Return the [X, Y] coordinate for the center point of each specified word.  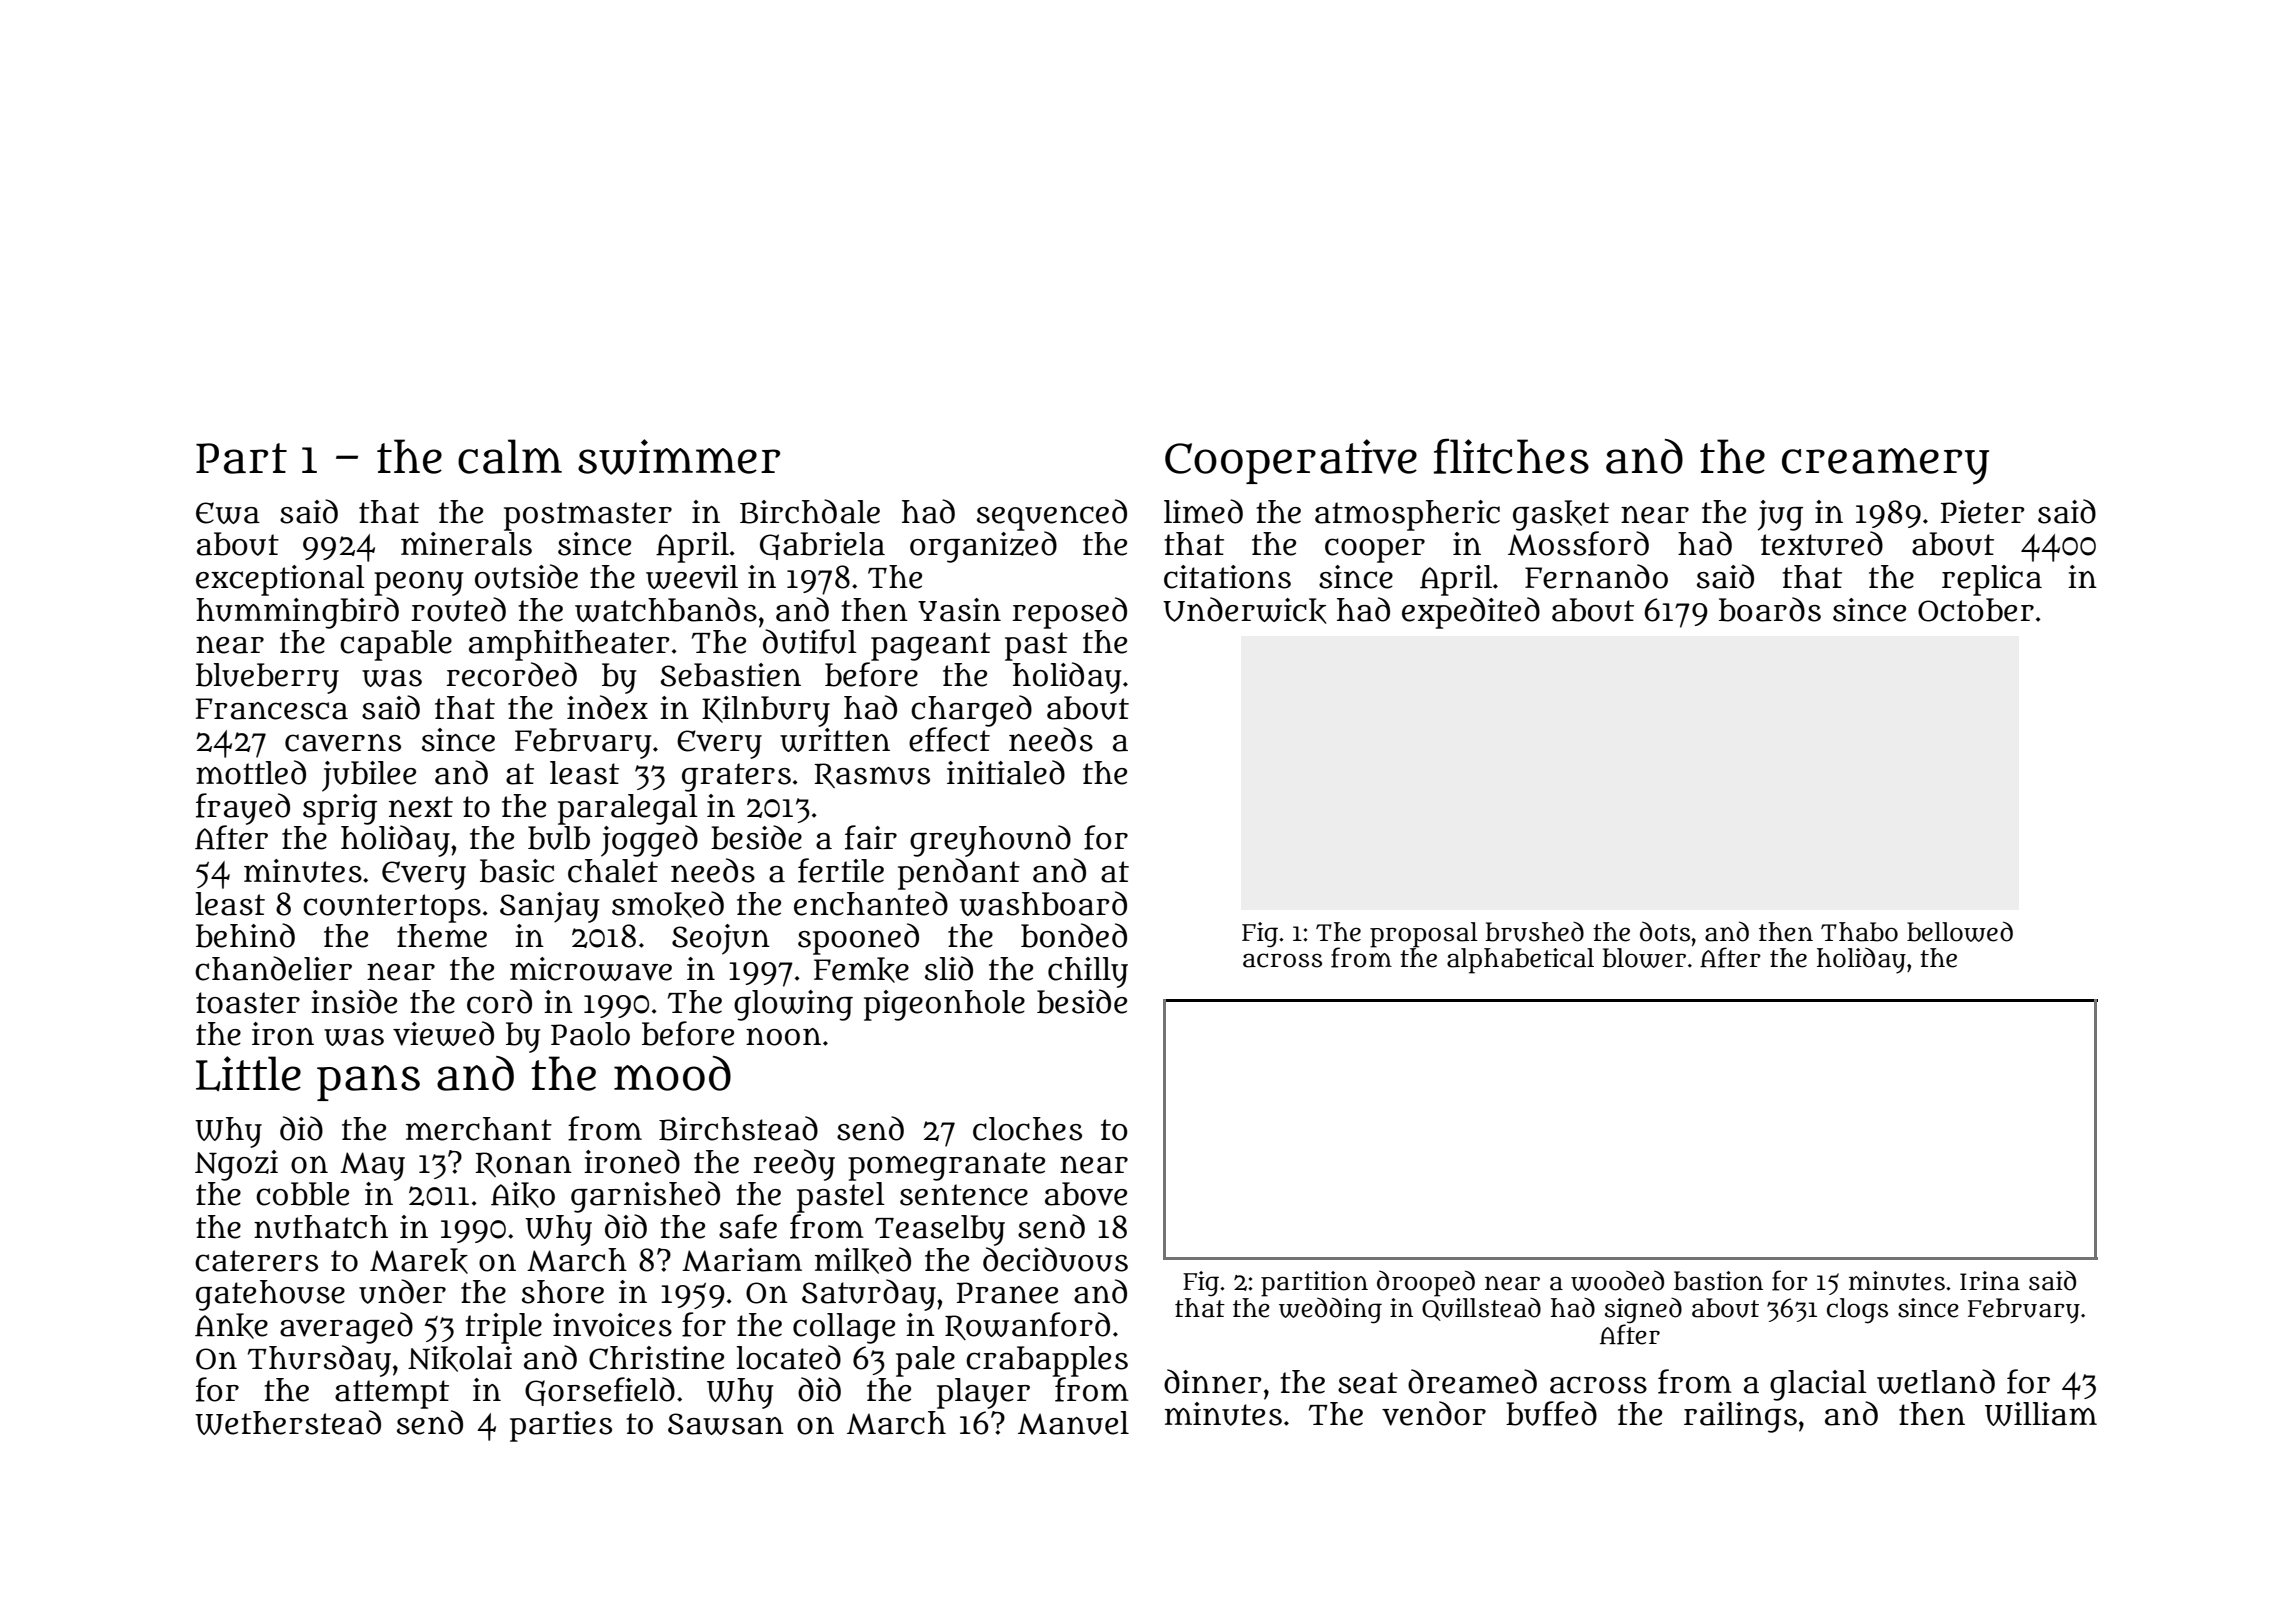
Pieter [1983, 512]
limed [1203, 511]
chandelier [273, 968]
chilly [1088, 972]
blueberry [267, 678]
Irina [1990, 1281]
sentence [964, 1195]
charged [971, 711]
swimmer [679, 457]
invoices [612, 1325]
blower [1644, 958]
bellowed [1960, 931]
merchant [479, 1129]
